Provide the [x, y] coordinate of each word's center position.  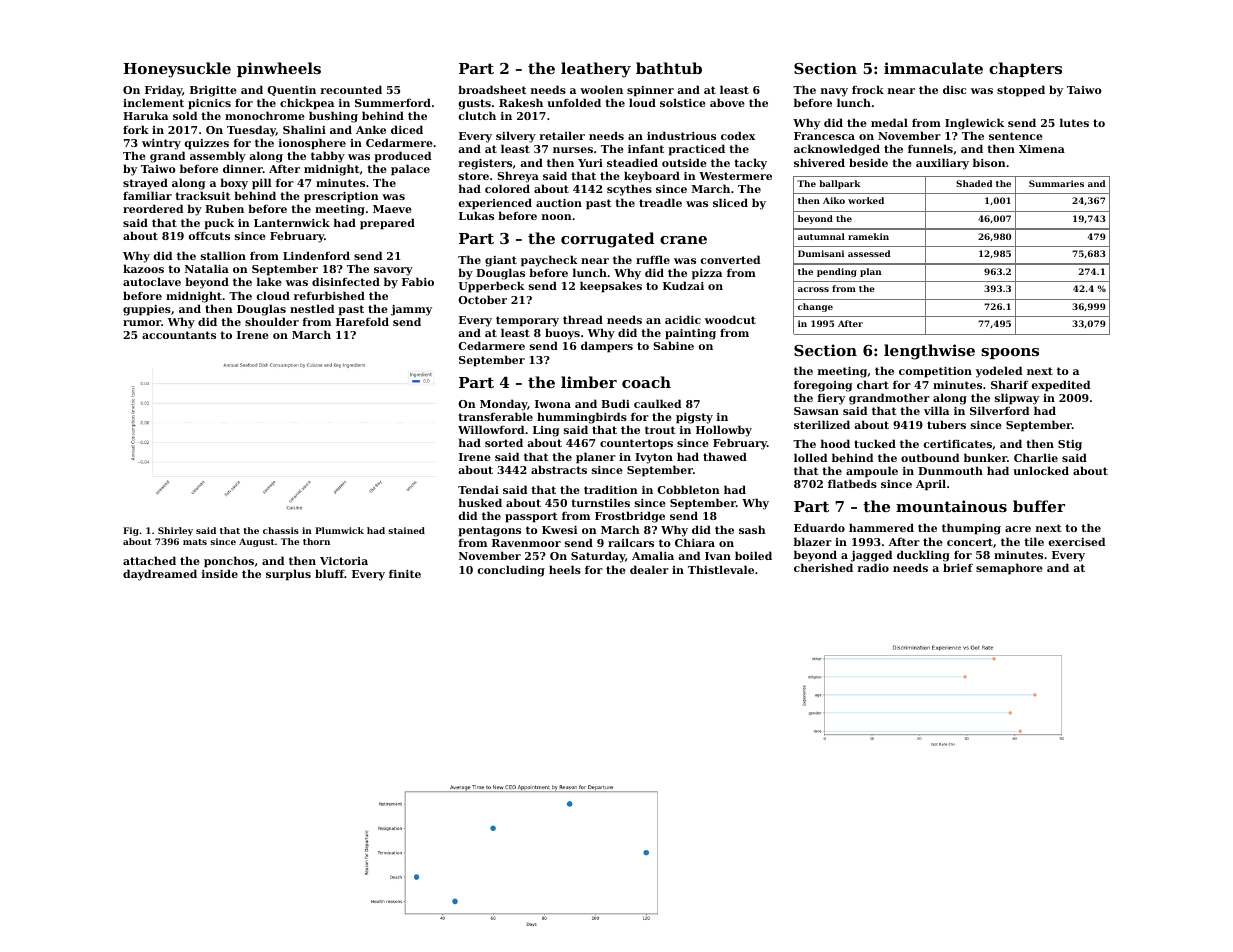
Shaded [974, 183]
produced [402, 157]
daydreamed [160, 575]
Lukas [476, 215]
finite [405, 574]
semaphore [1009, 569]
